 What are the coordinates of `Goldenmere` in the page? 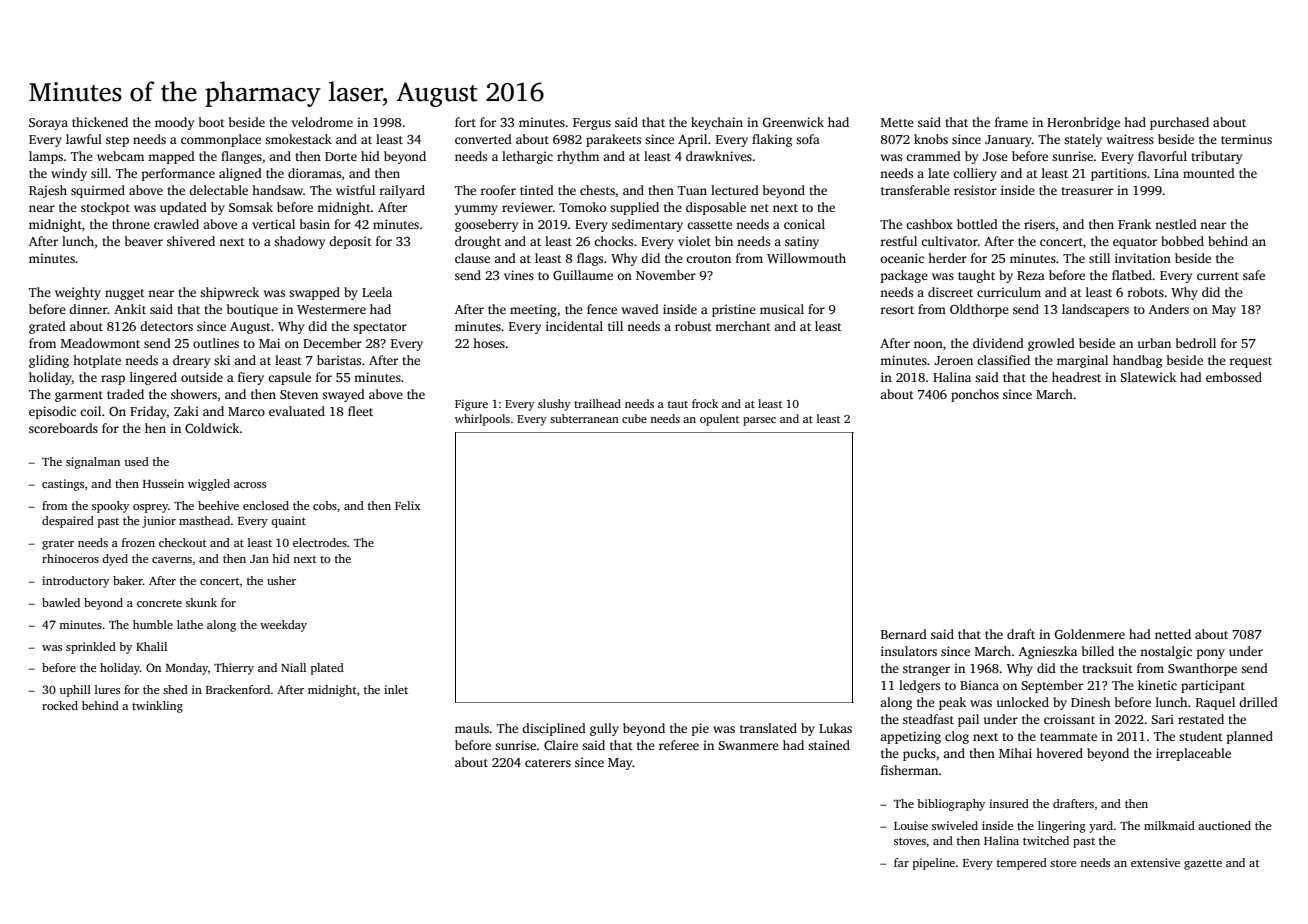 It's located at (1090, 634).
